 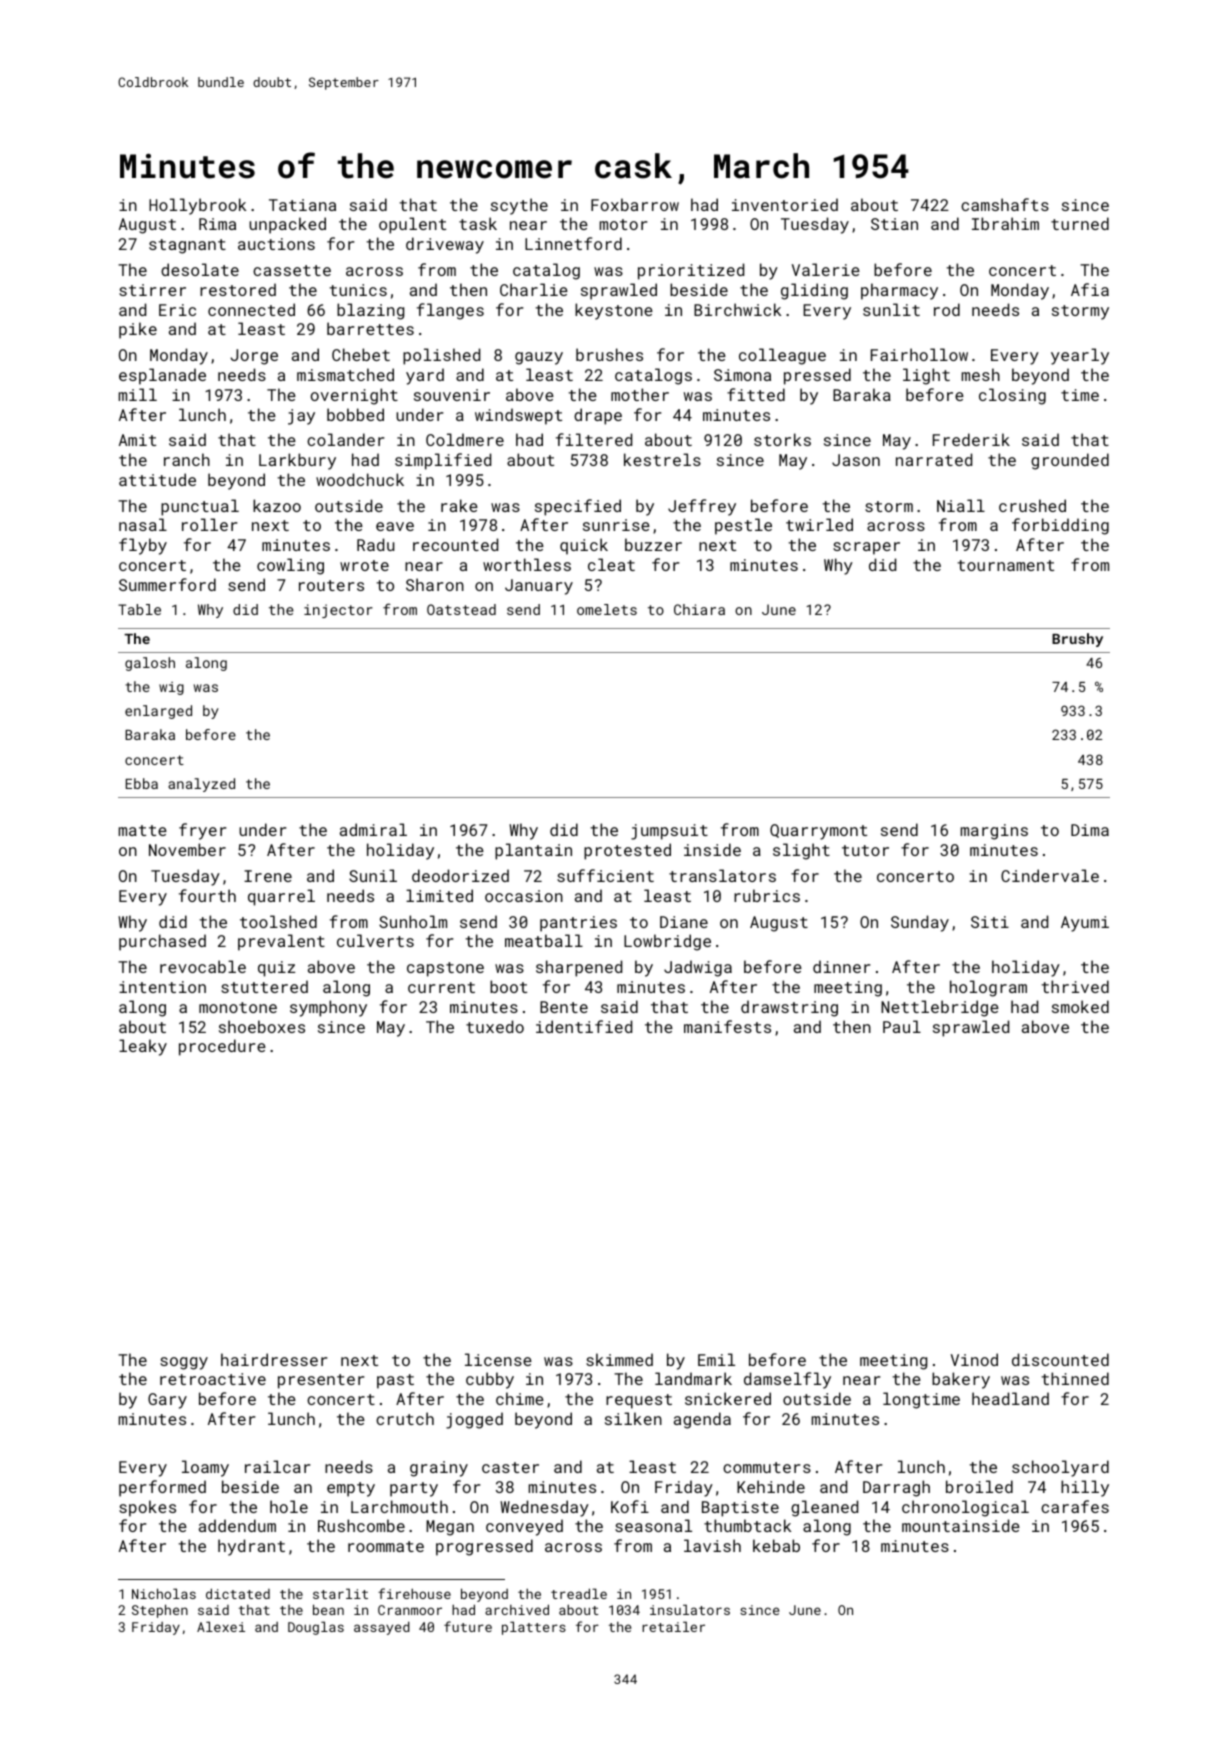 I want to click on soggy, so click(x=184, y=1363).
